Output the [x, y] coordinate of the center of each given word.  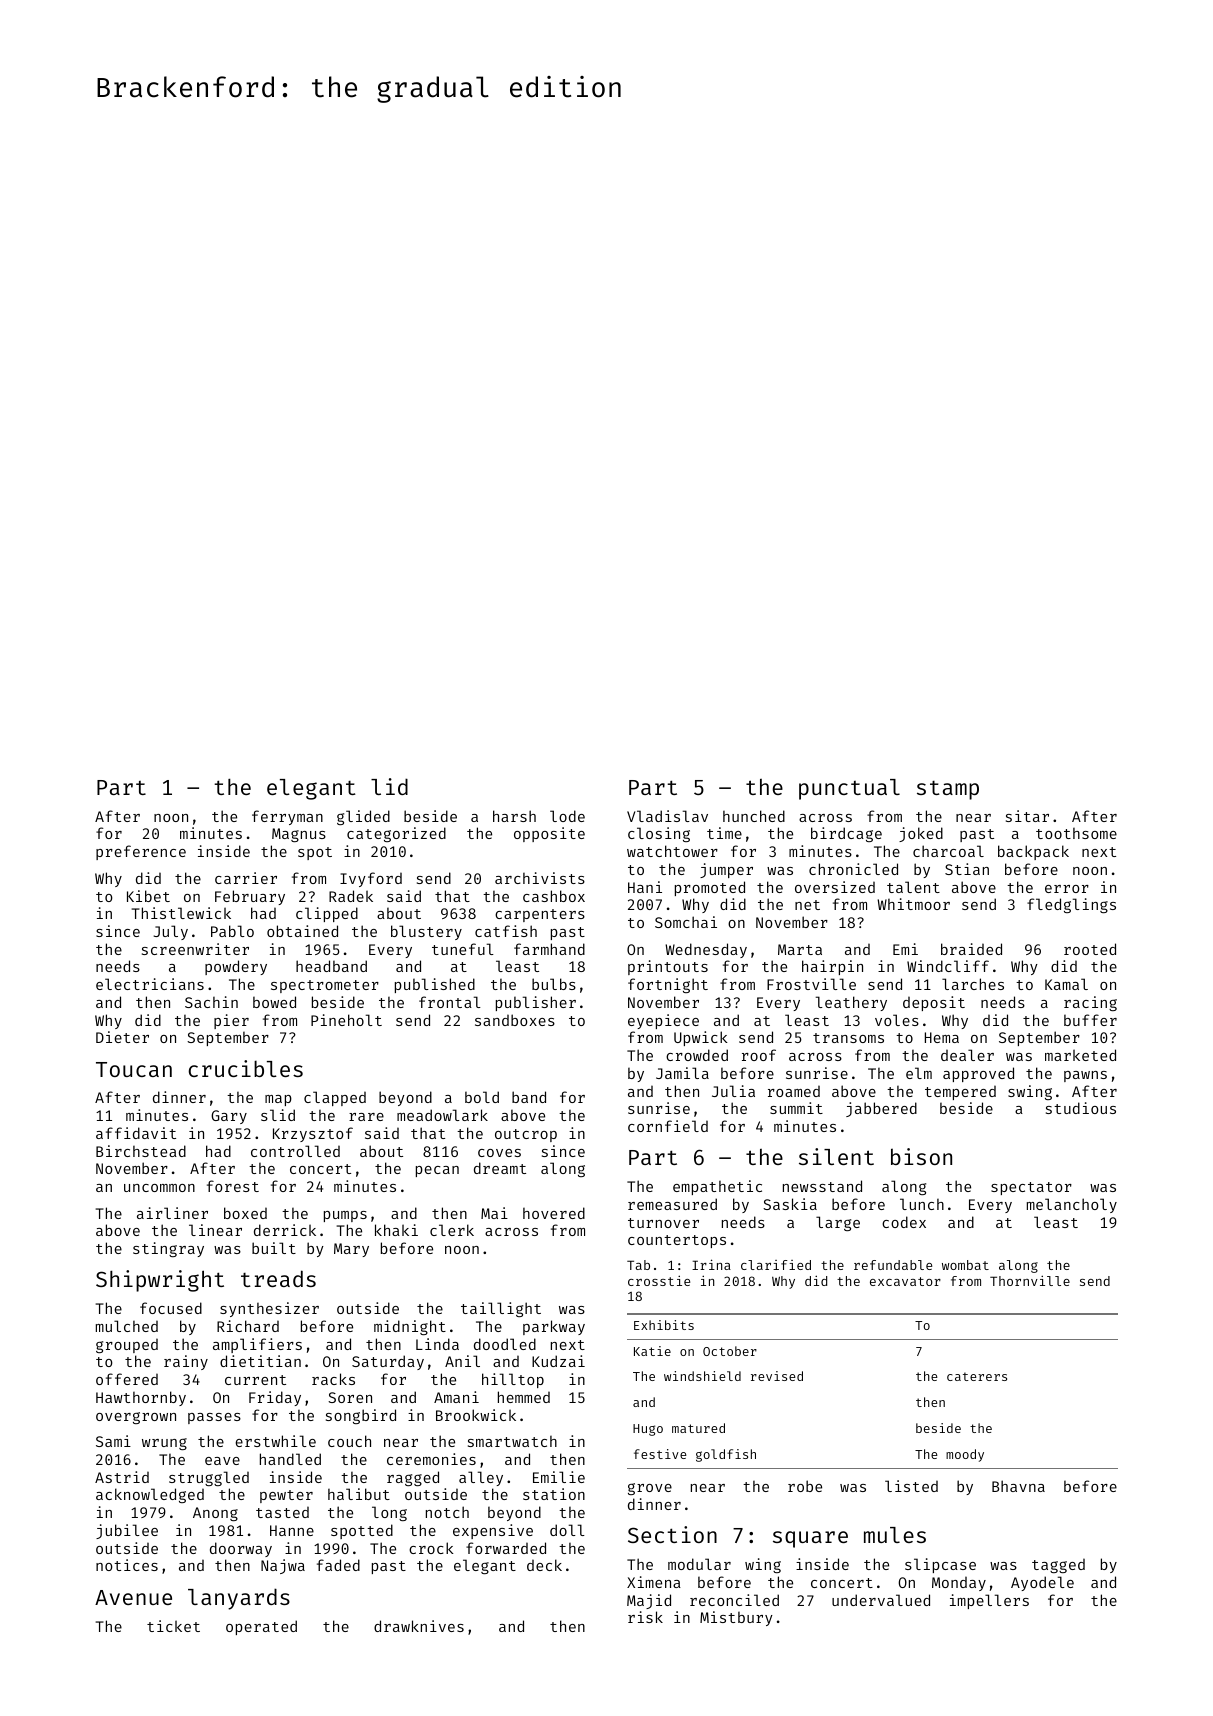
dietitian [260, 1361]
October [730, 1351]
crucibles [246, 1068]
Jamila [682, 1073]
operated [261, 1627]
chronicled [853, 869]
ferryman [287, 817]
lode [567, 816]
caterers [977, 1376]
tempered [960, 1092]
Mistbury [736, 1618]
